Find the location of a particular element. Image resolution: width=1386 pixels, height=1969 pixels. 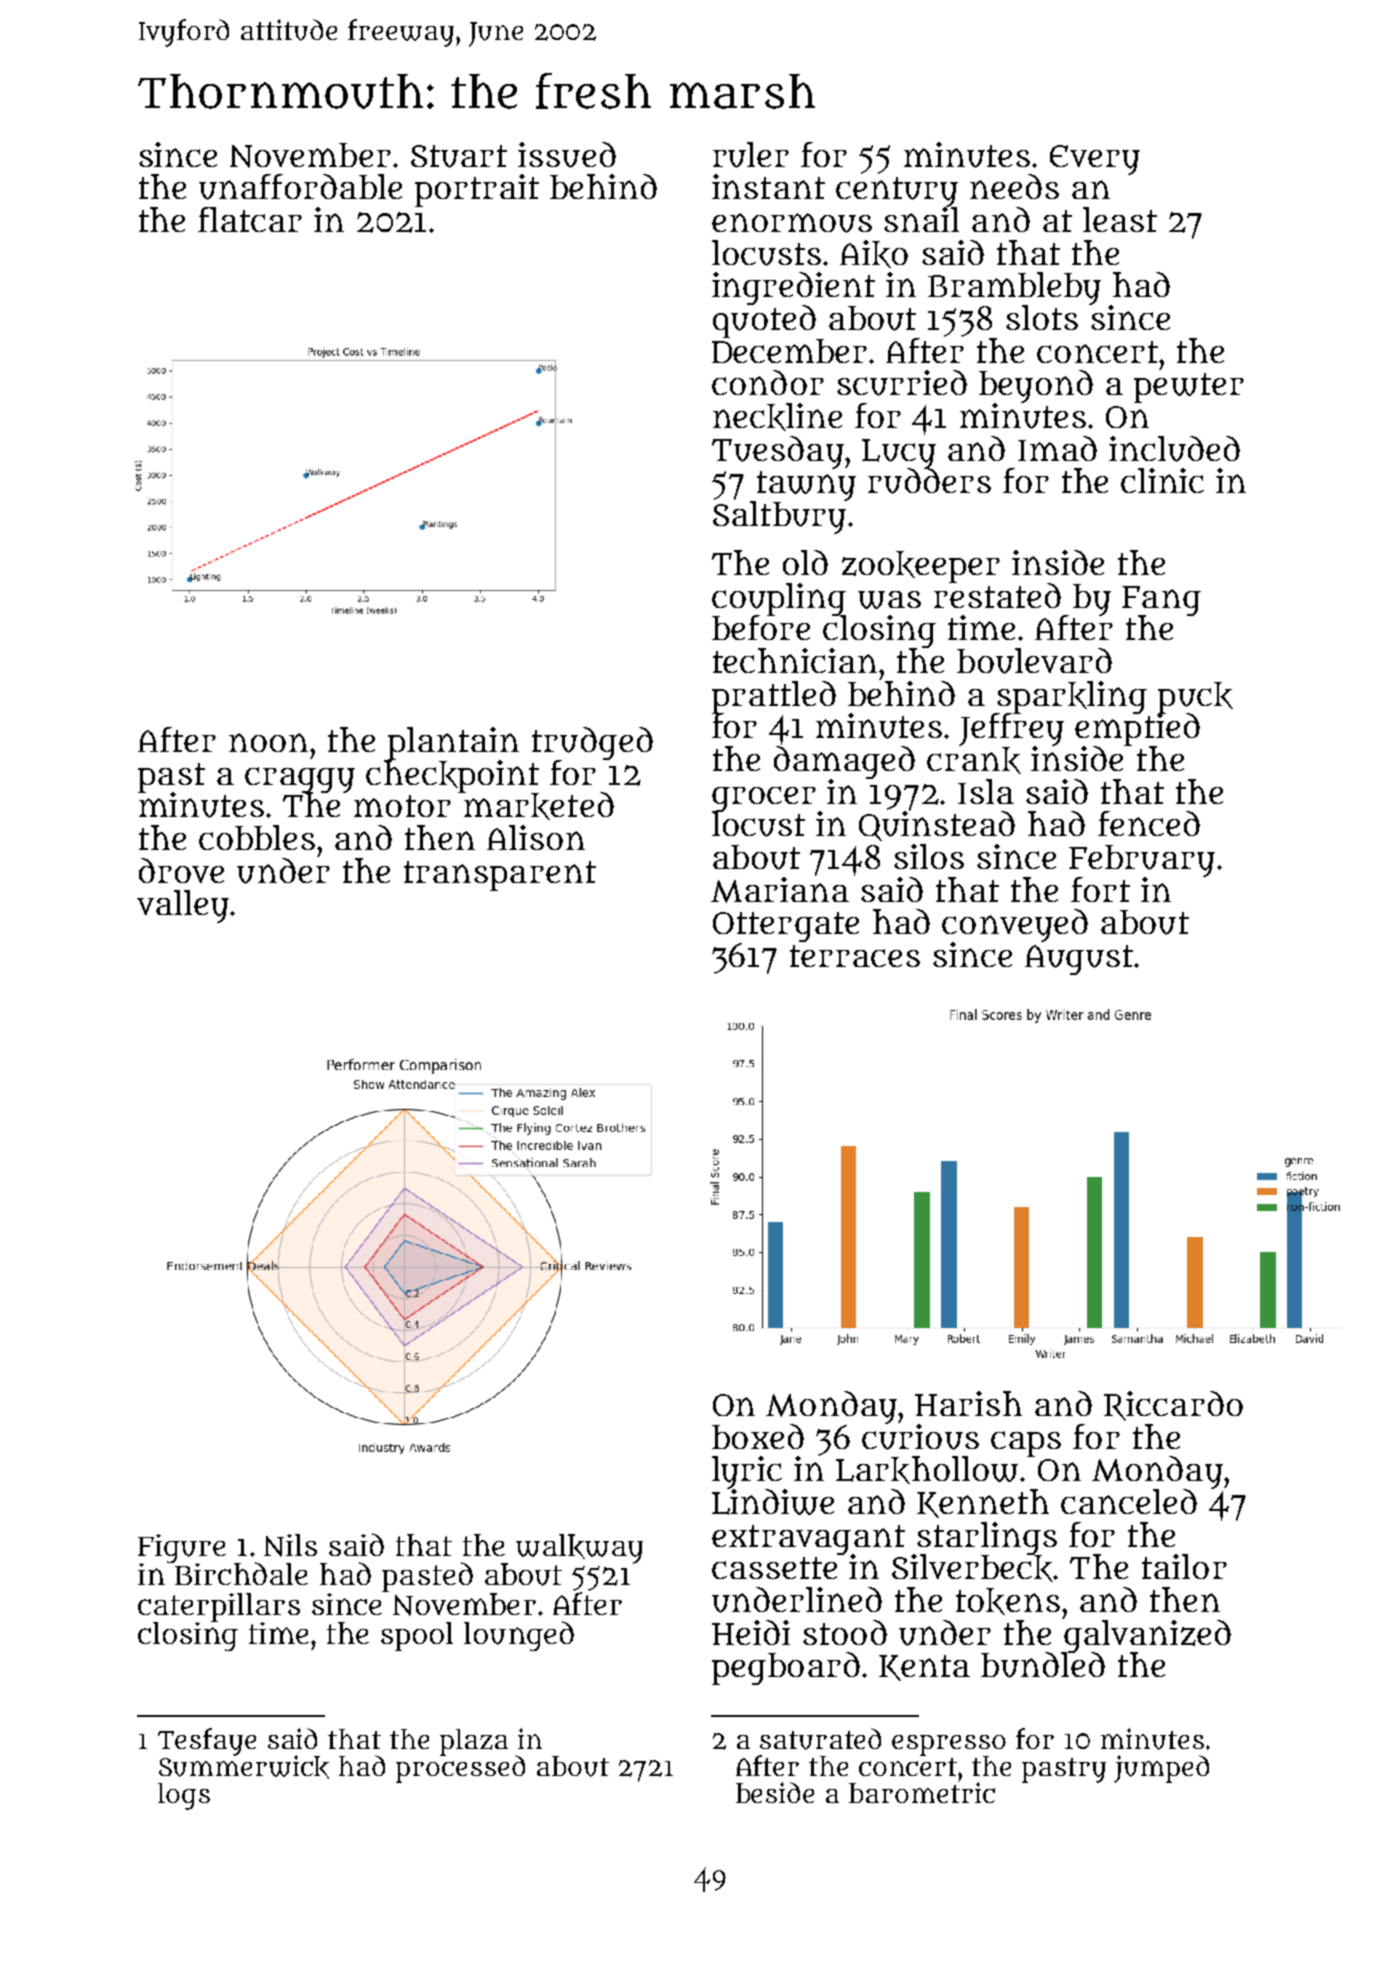

issued is located at coordinates (567, 155).
